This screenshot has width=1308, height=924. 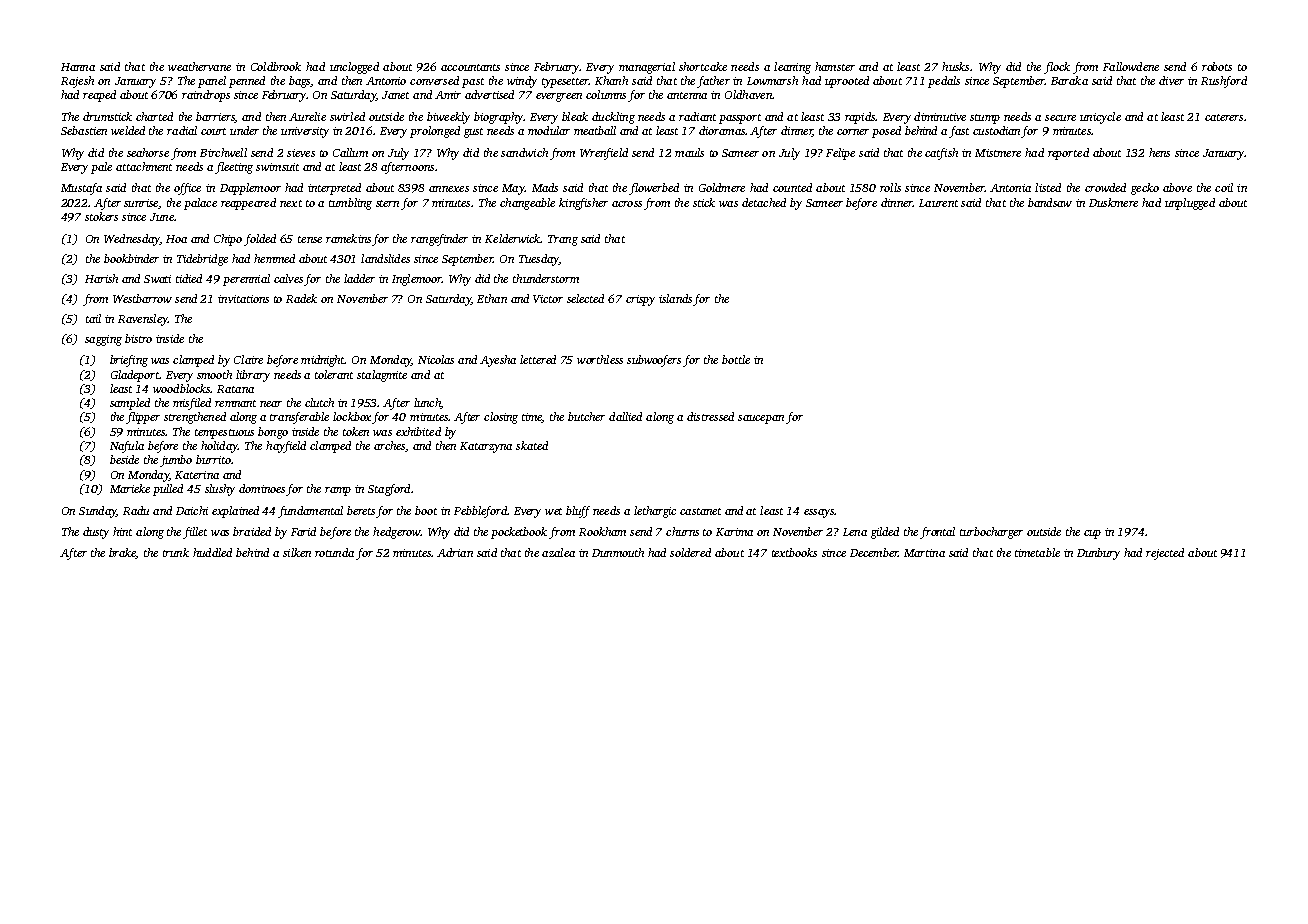 I want to click on stalagmite, so click(x=382, y=376).
